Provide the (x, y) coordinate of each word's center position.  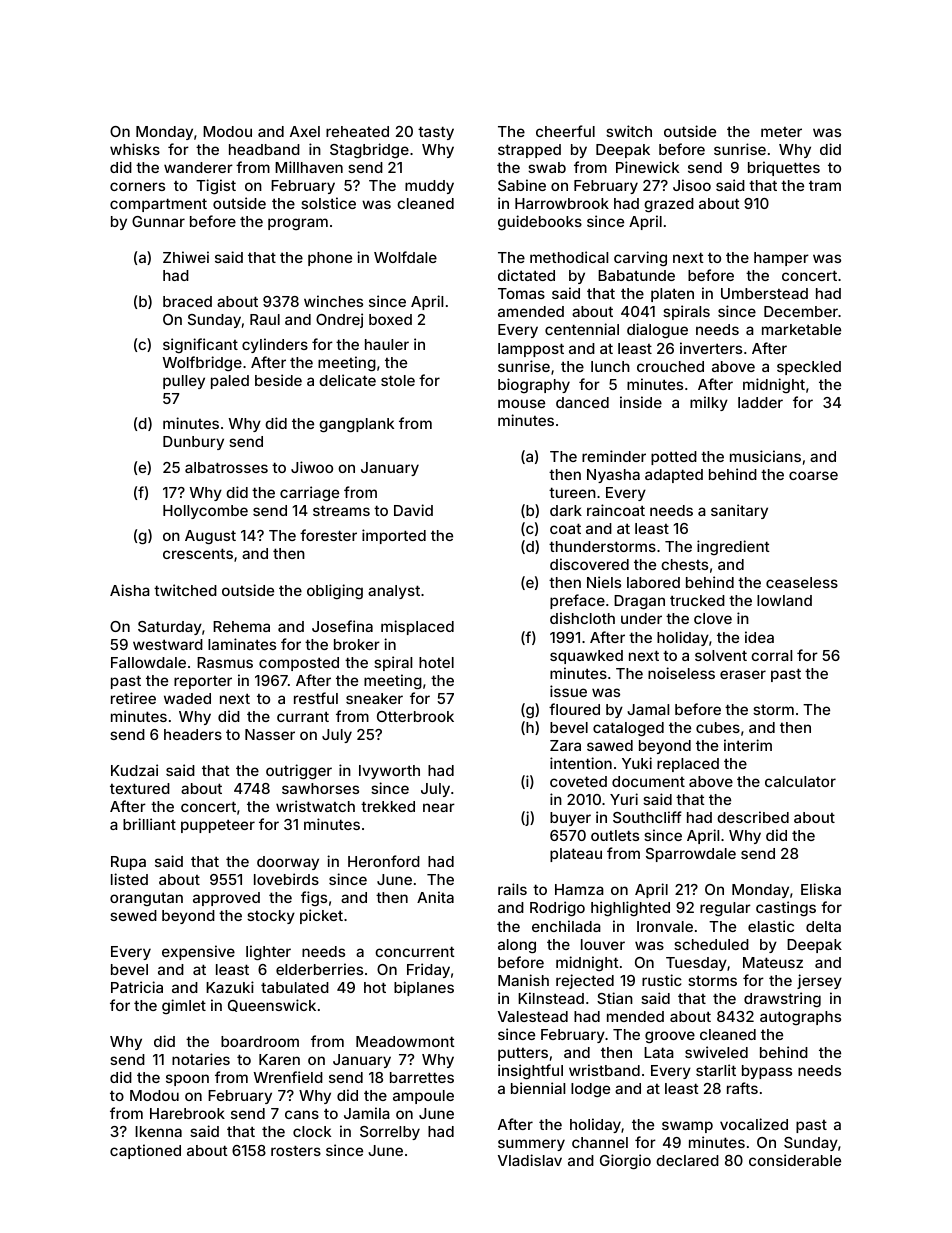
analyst (394, 592)
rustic (662, 980)
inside (641, 402)
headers (193, 734)
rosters (296, 1150)
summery (531, 1145)
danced (582, 402)
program (298, 224)
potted (674, 458)
